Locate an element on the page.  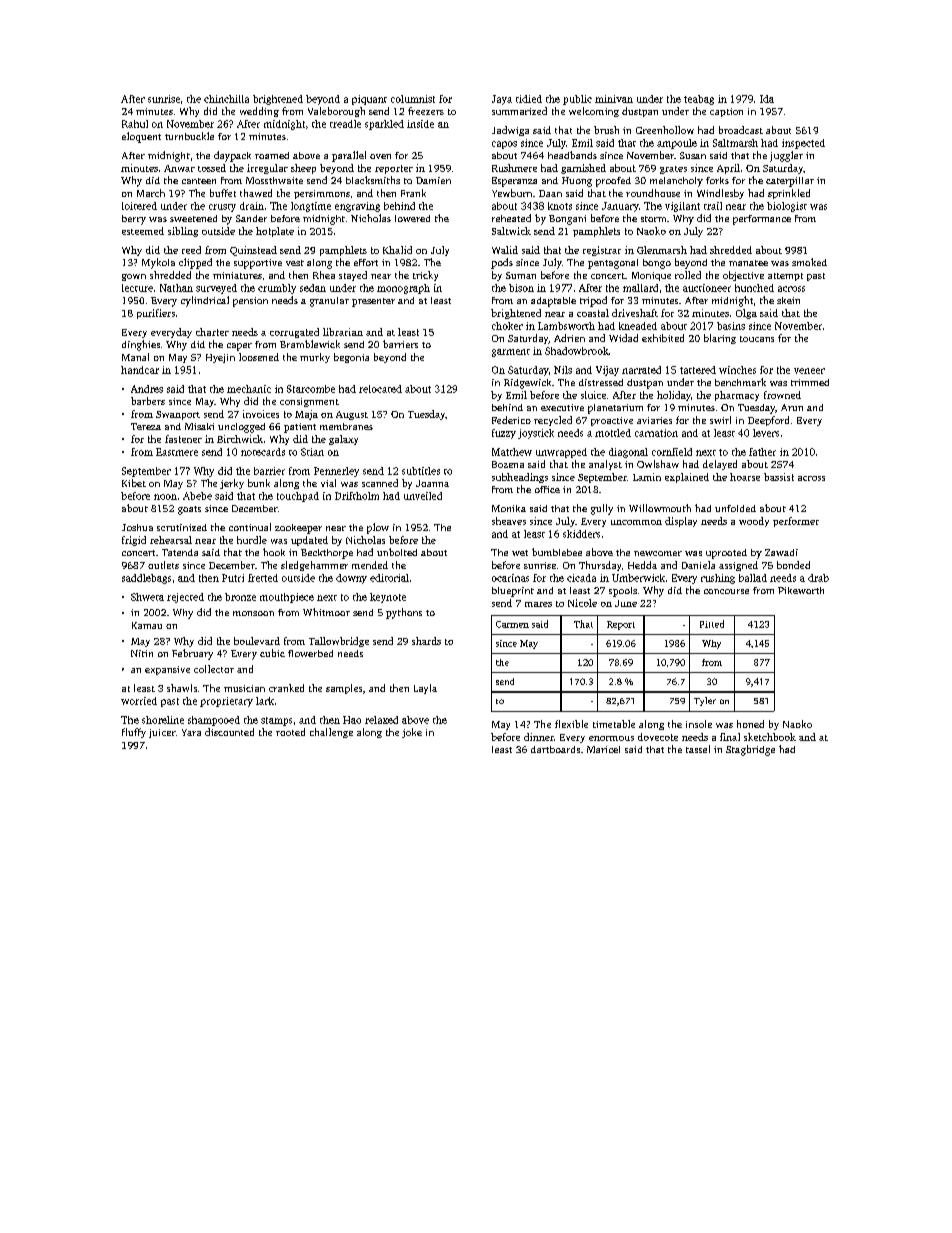
April is located at coordinates (728, 169).
